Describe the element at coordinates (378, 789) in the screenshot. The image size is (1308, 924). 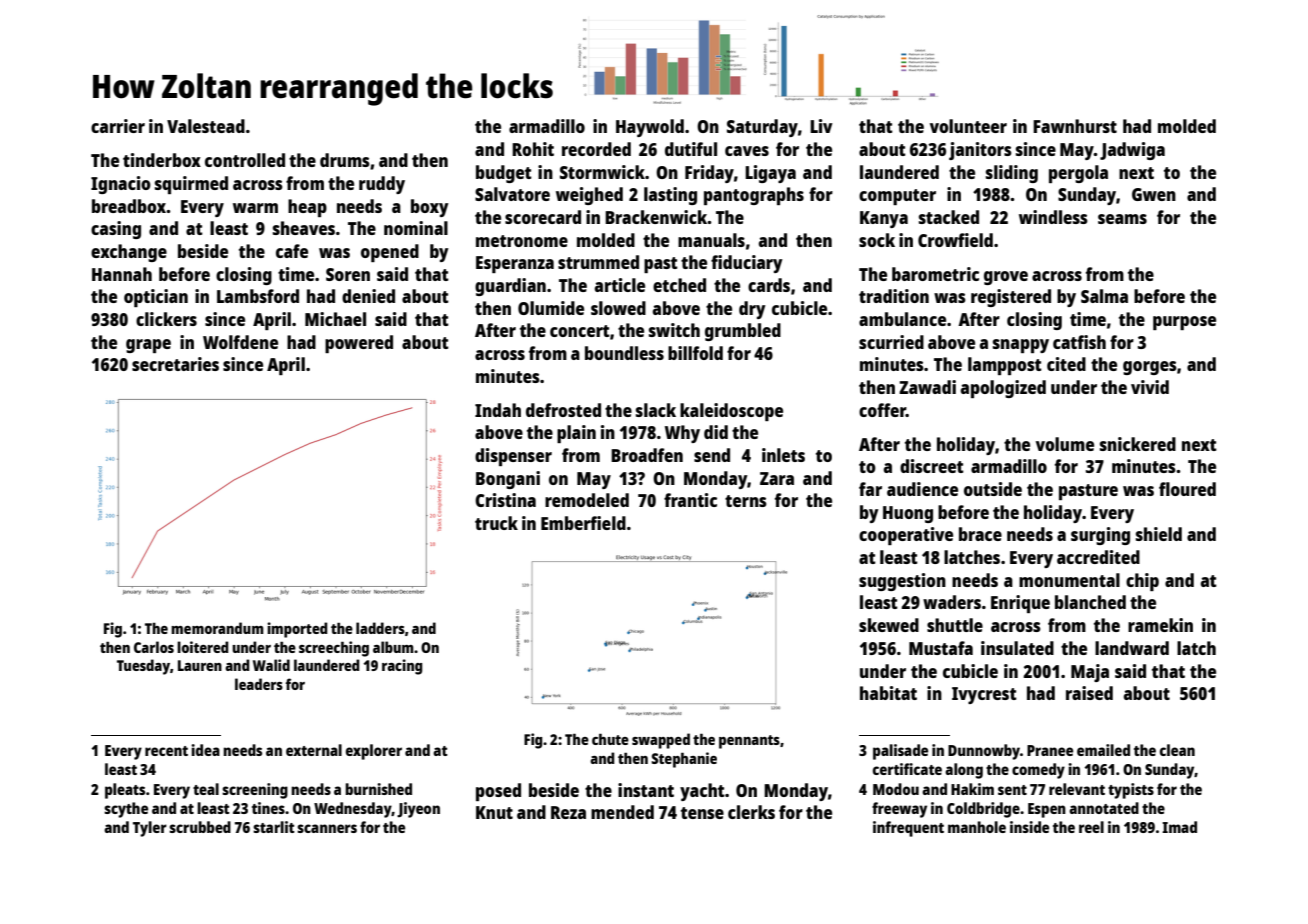
I see `burnished` at that location.
